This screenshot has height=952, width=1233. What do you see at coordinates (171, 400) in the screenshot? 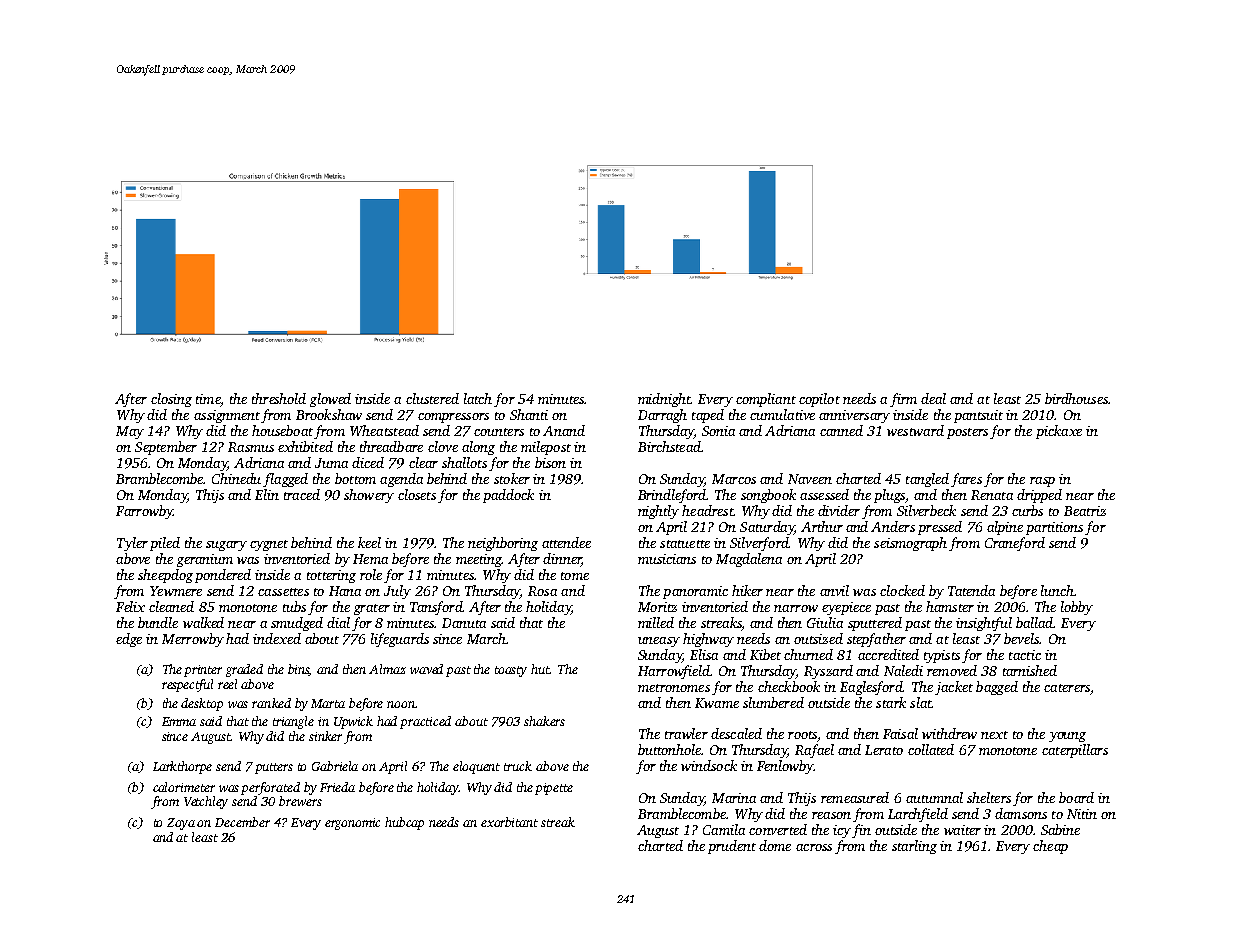
I see `closing` at bounding box center [171, 400].
